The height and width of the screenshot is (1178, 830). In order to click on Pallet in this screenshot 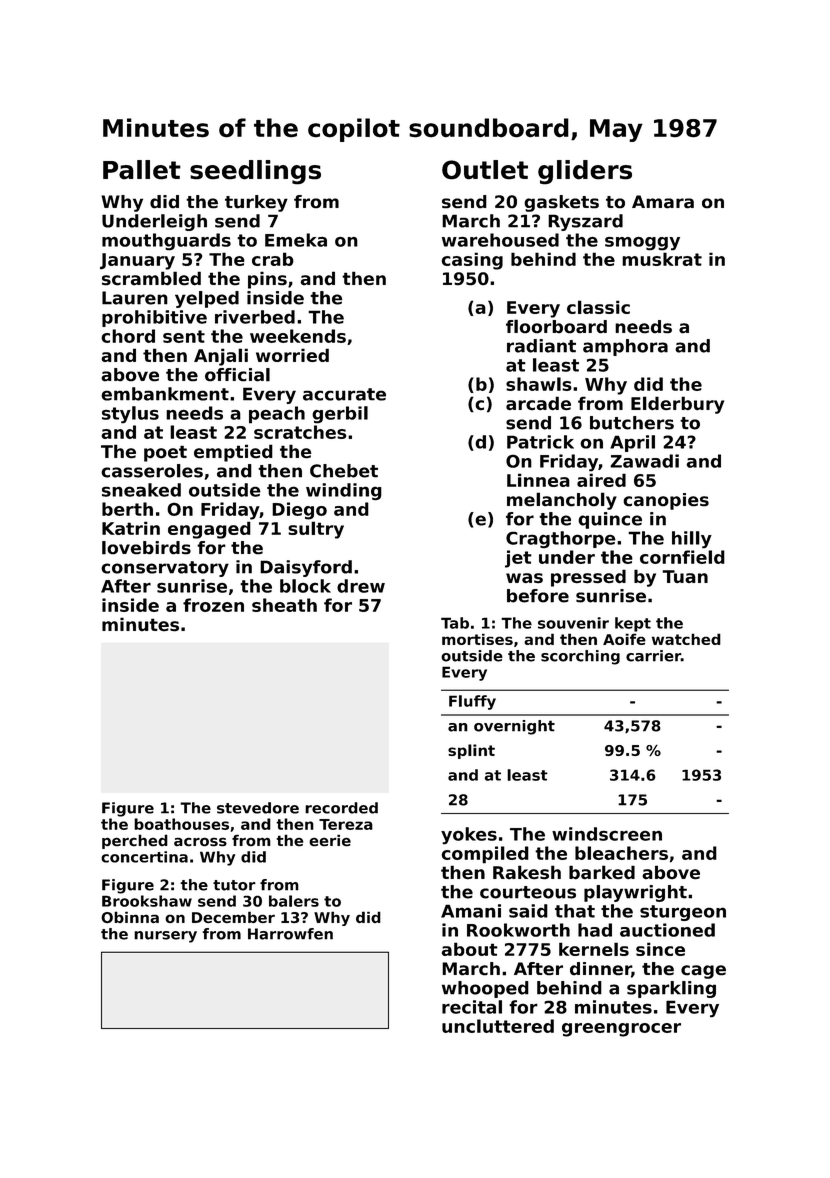, I will do `click(142, 170)`.
